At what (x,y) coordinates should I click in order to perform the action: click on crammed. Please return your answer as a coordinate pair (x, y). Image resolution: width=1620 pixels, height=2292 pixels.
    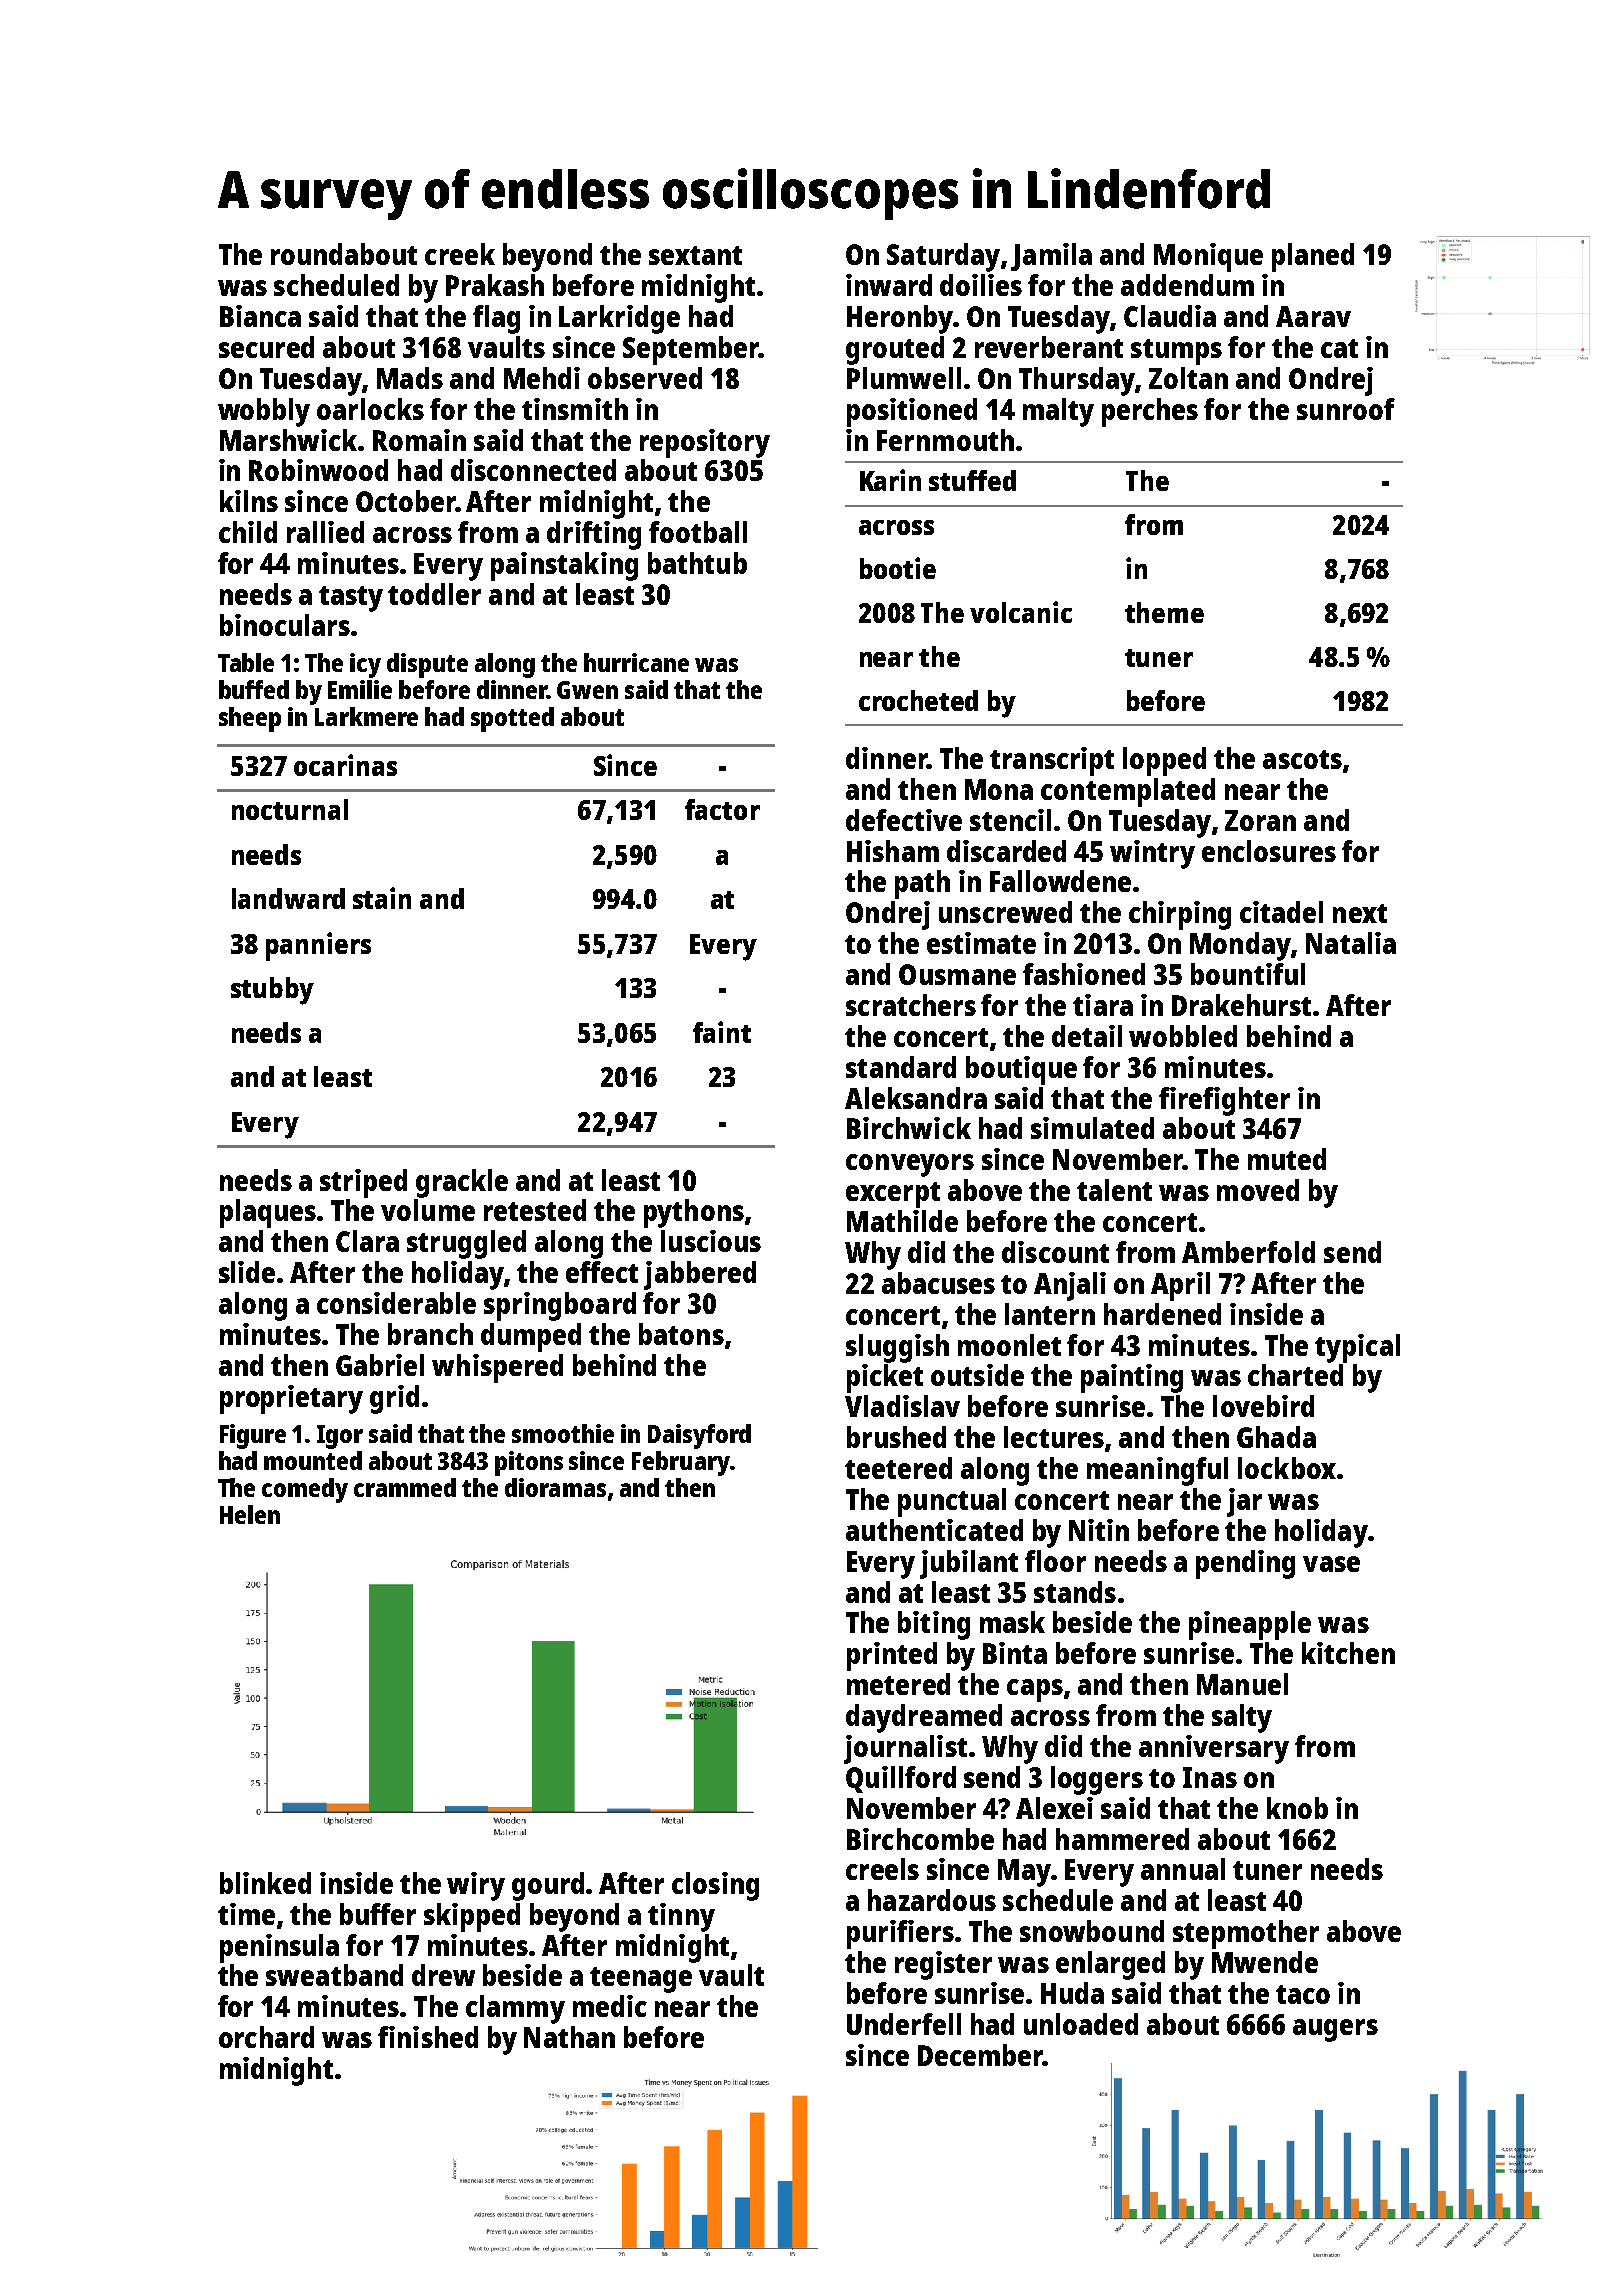
    Looking at the image, I should click on (405, 1487).
